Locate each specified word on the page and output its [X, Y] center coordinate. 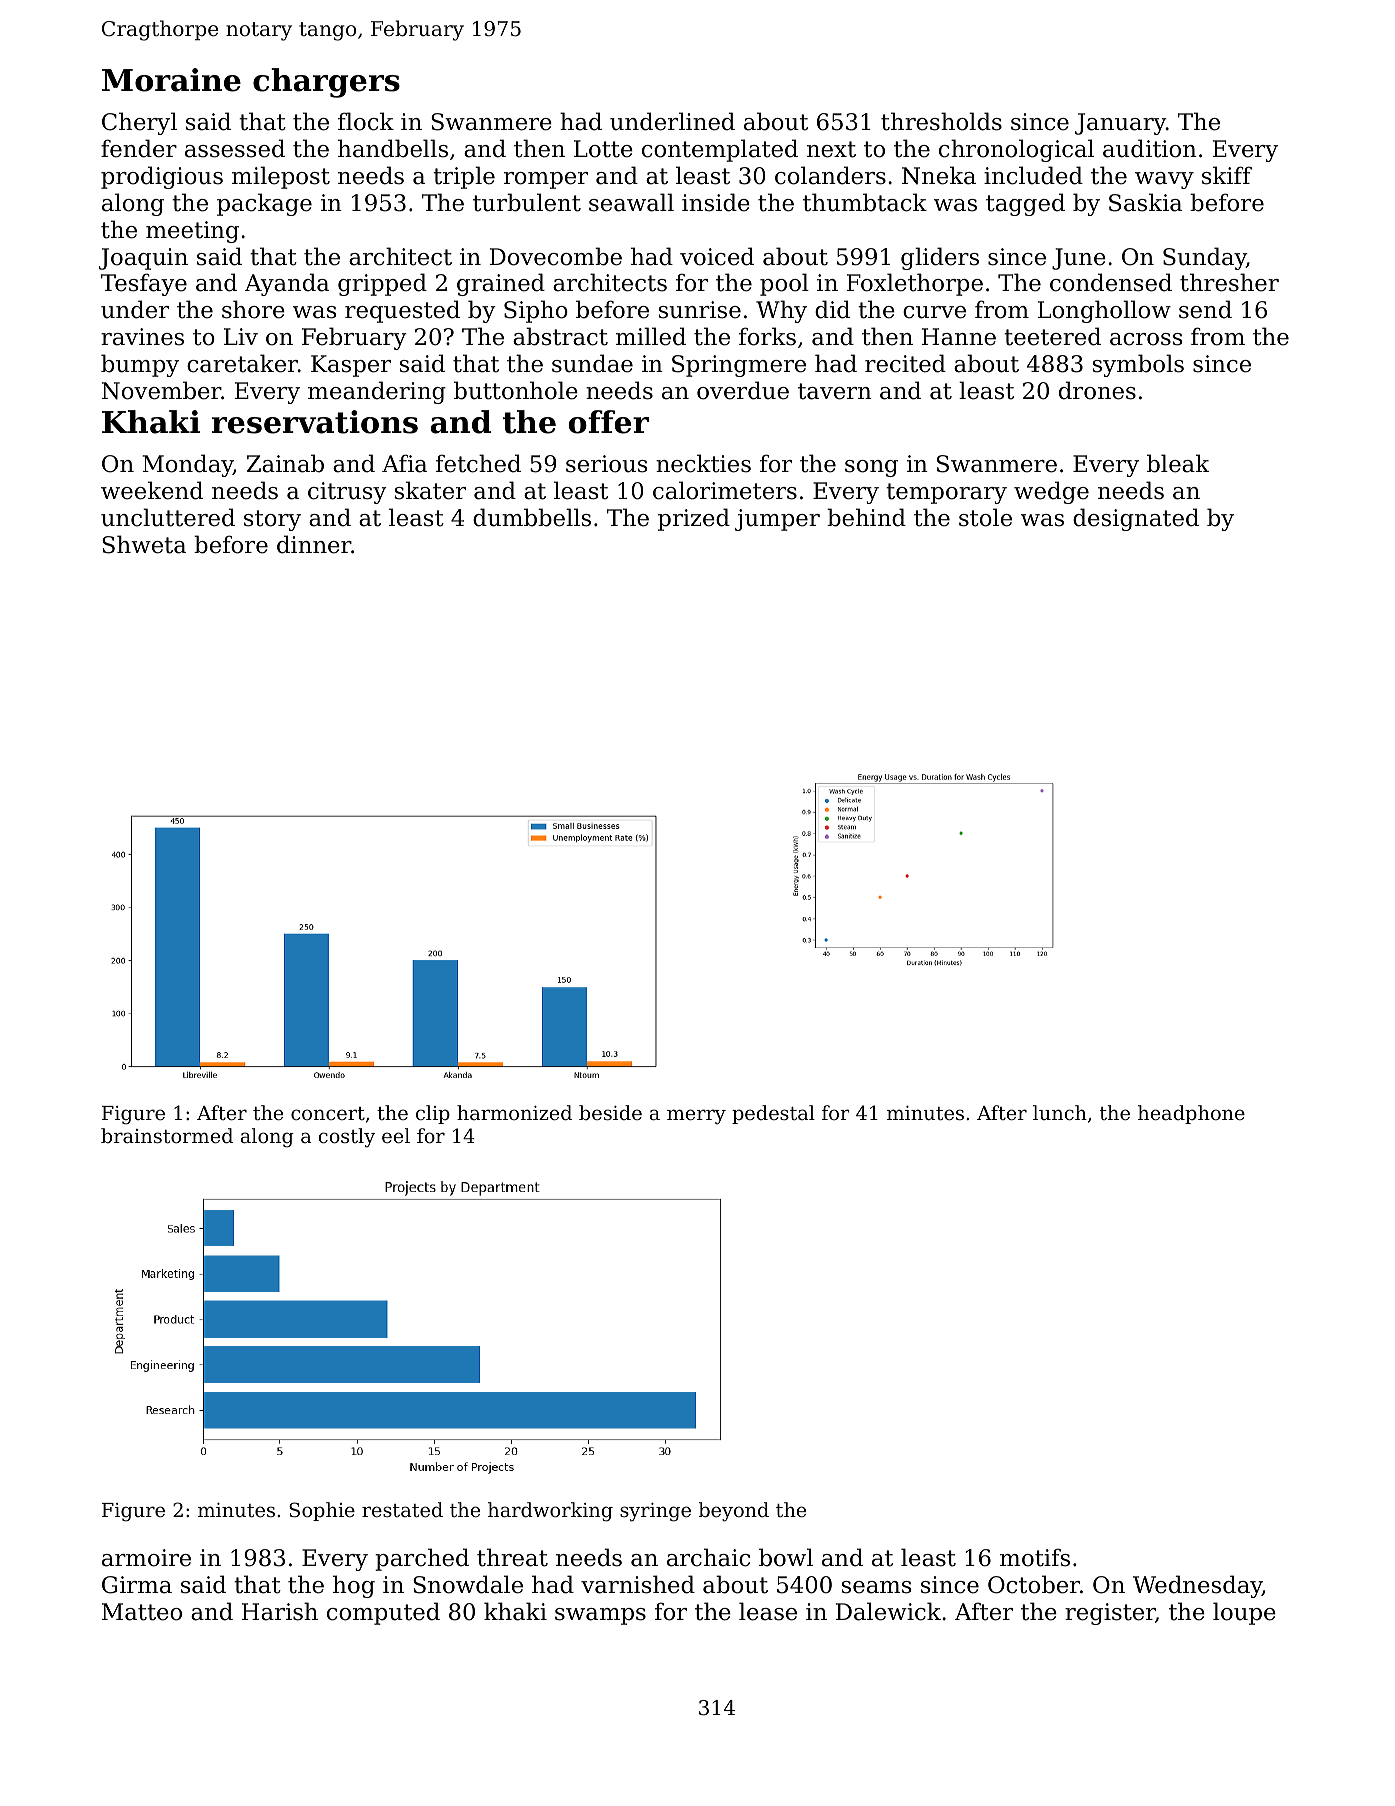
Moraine [171, 80]
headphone [1191, 1114]
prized [694, 519]
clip [433, 1114]
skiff [1227, 175]
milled [651, 336]
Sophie [322, 1511]
